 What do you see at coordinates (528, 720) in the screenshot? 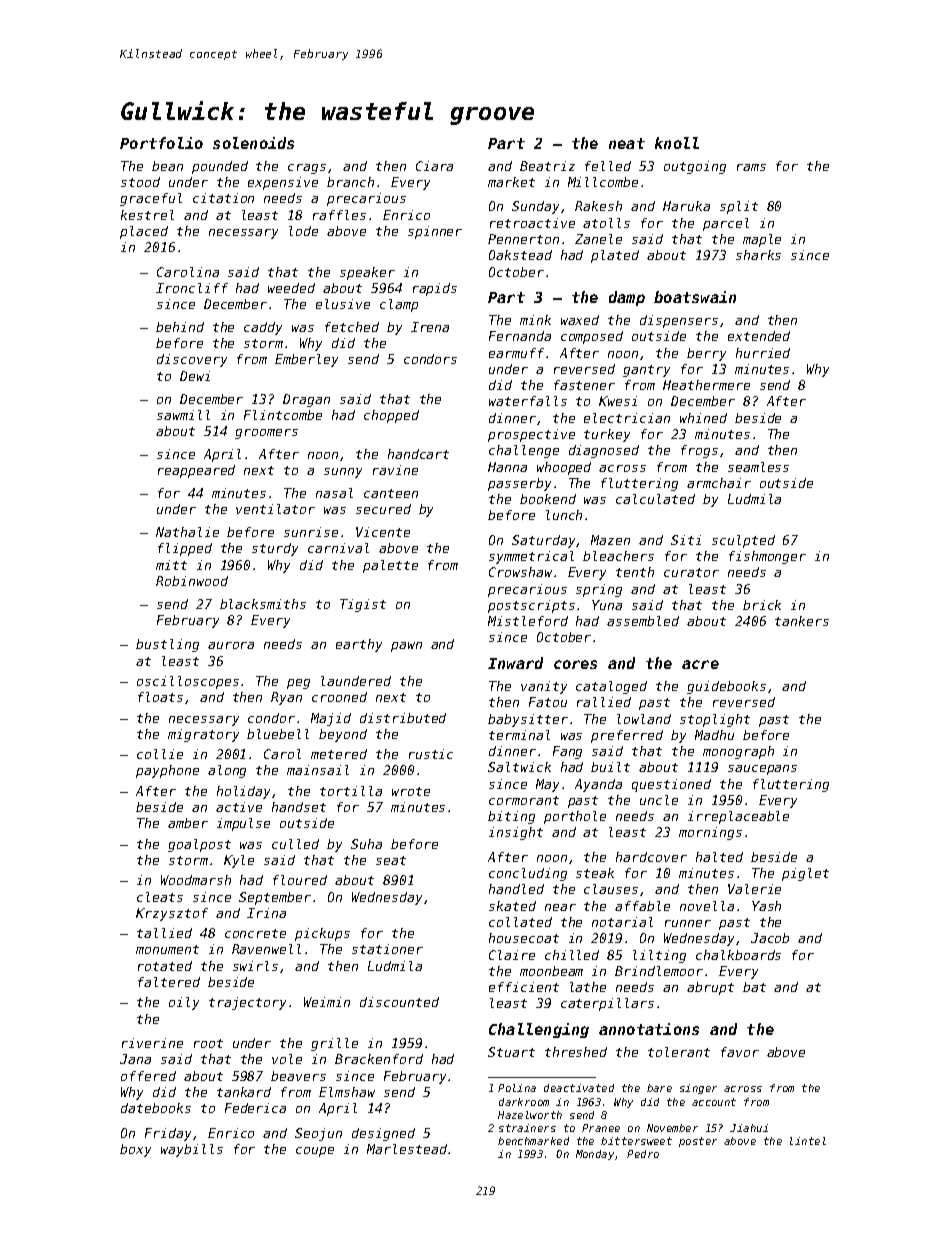
I see `babysitter` at bounding box center [528, 720].
